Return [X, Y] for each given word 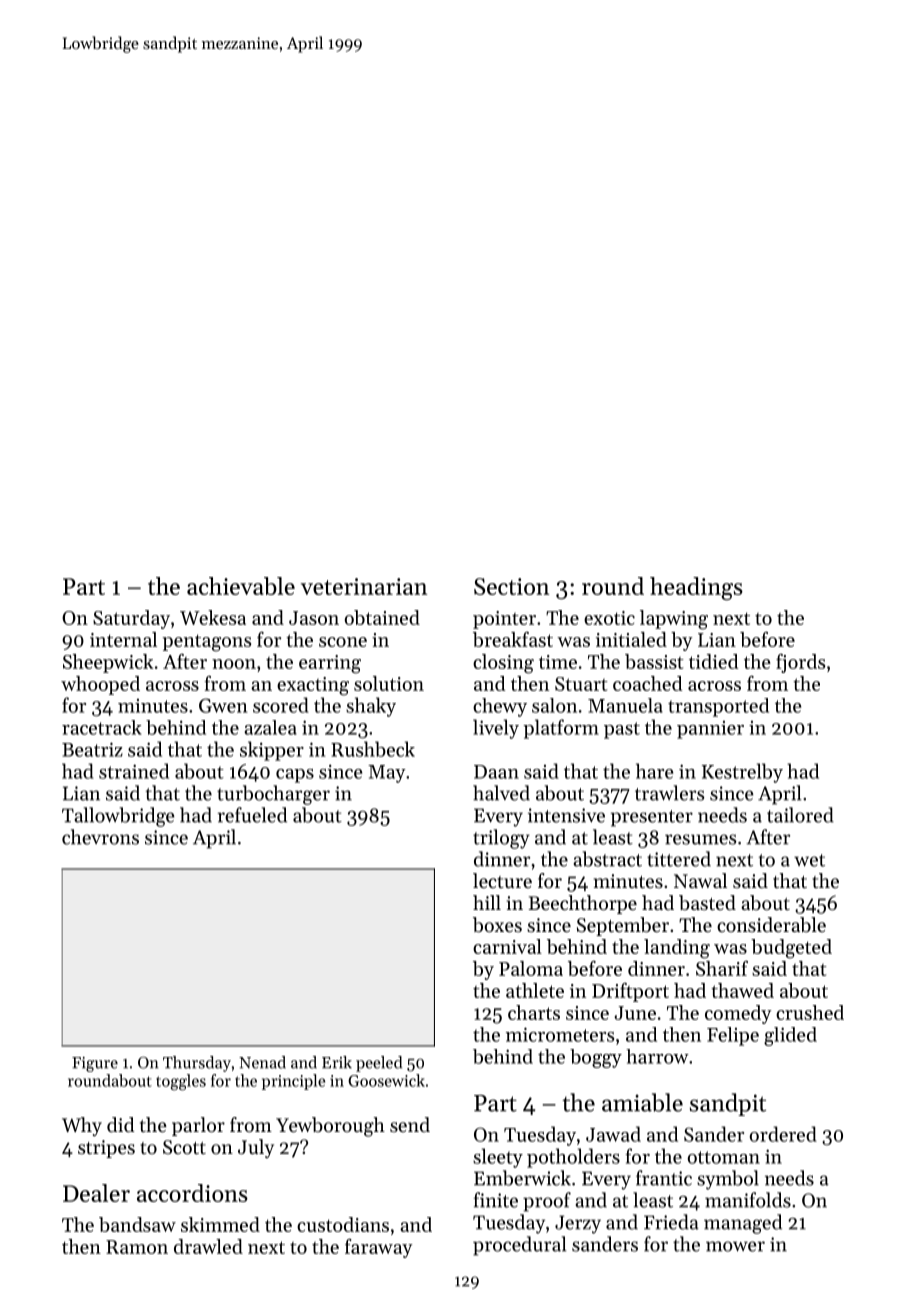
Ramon [137, 1247]
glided [790, 1036]
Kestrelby [742, 773]
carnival [507, 946]
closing [503, 664]
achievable [241, 586]
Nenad [262, 1062]
